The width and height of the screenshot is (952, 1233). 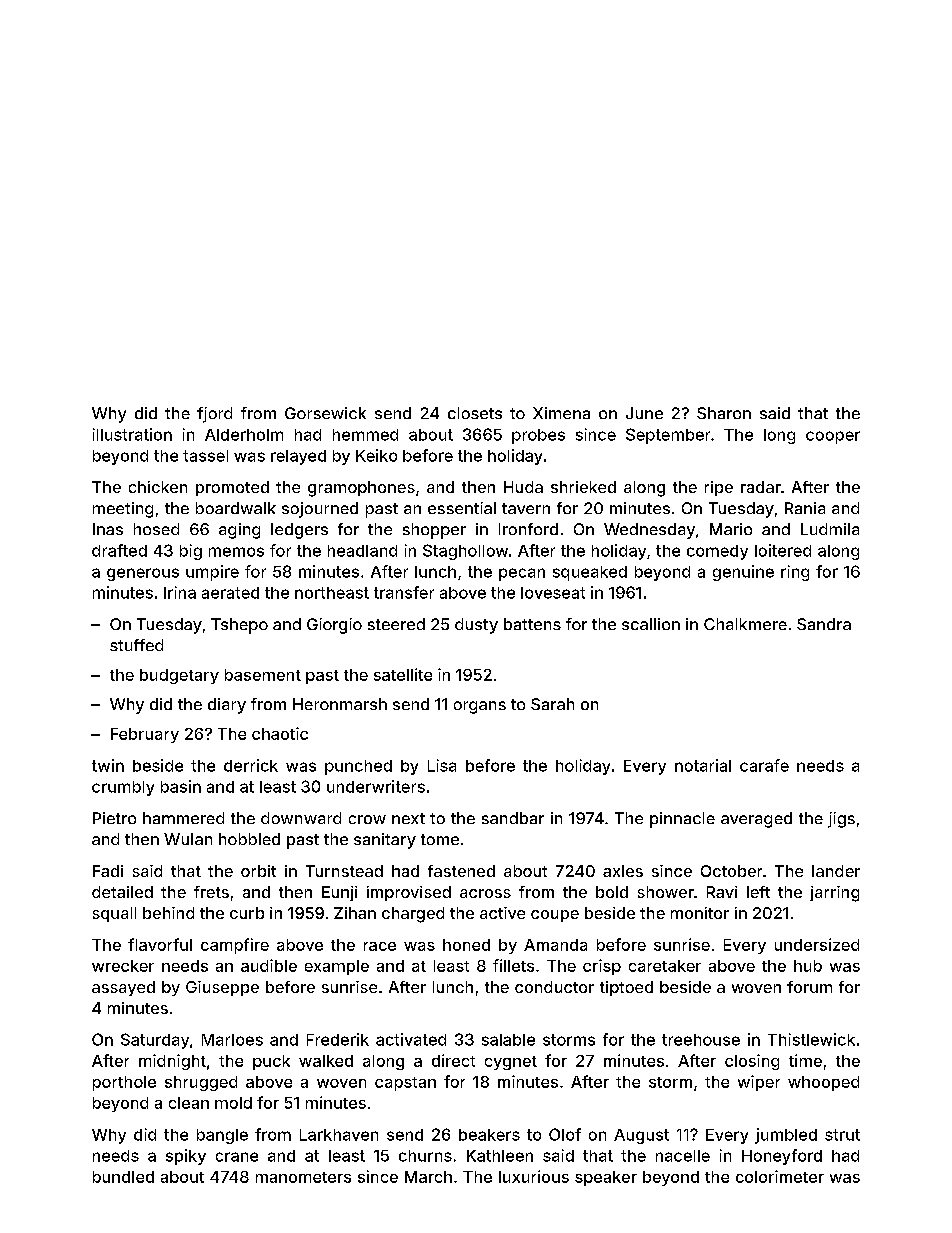 What do you see at coordinates (724, 413) in the screenshot?
I see `Sharon` at bounding box center [724, 413].
